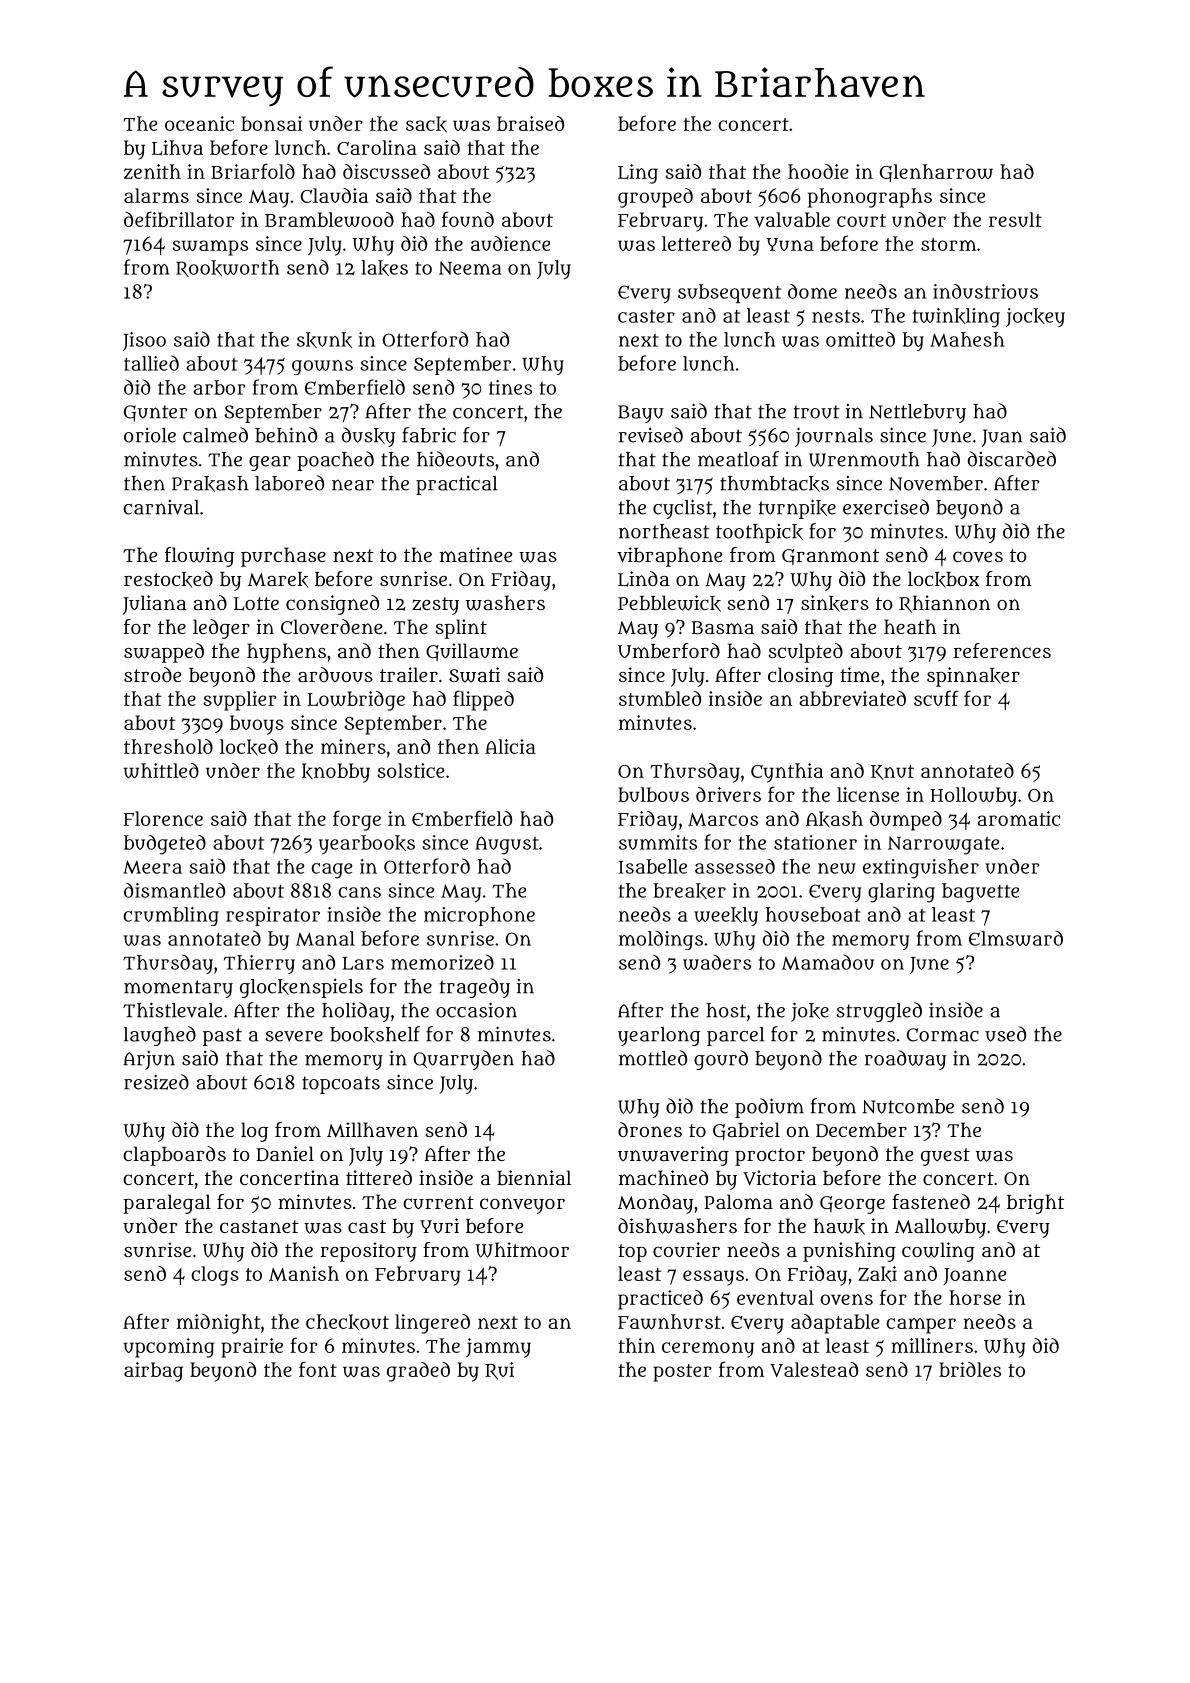 Image resolution: width=1190 pixels, height=1683 pixels. Describe the element at coordinates (530, 123) in the screenshot. I see `braised` at that location.
